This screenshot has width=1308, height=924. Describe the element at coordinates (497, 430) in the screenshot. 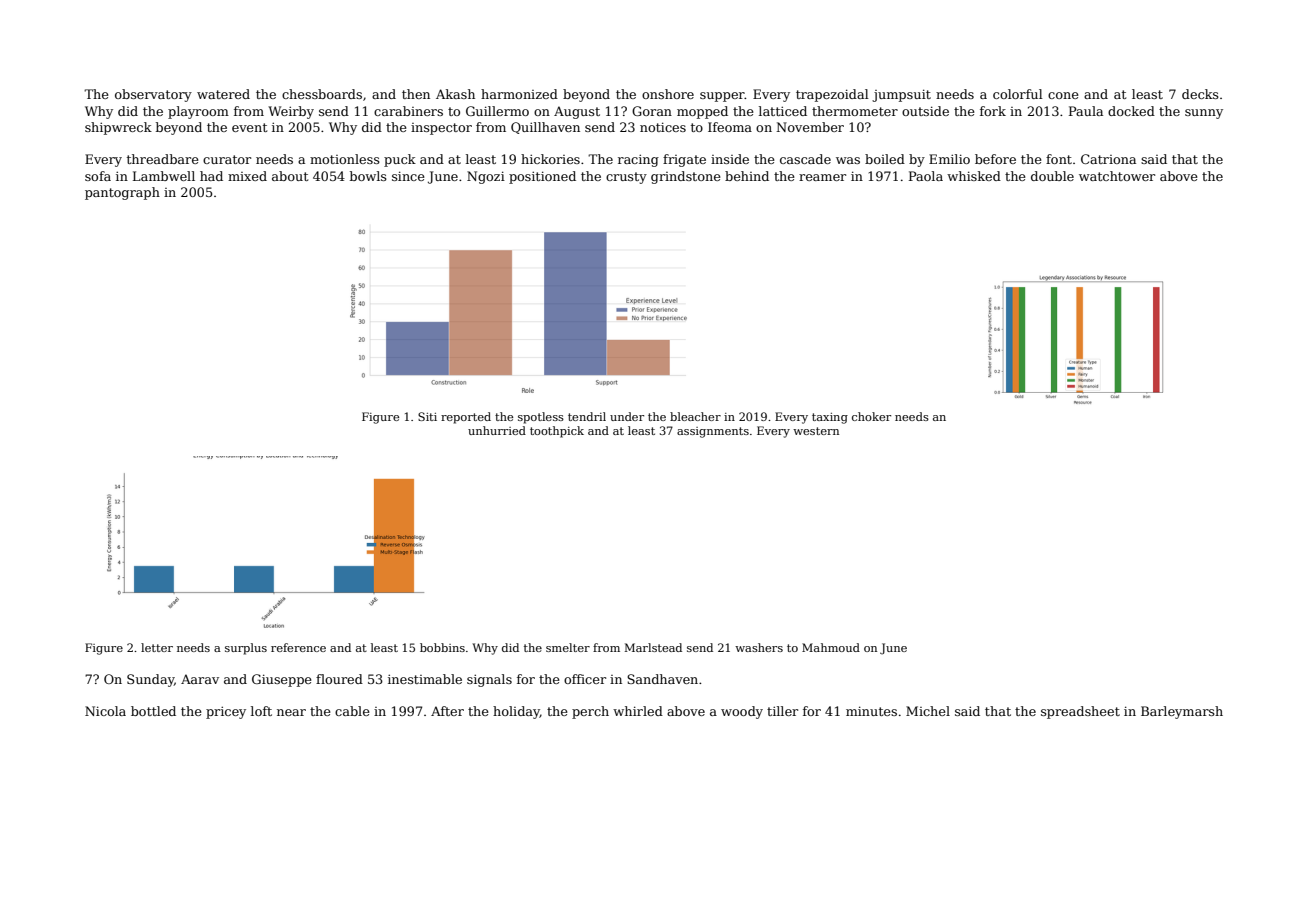

I see `unhurried` at that location.
